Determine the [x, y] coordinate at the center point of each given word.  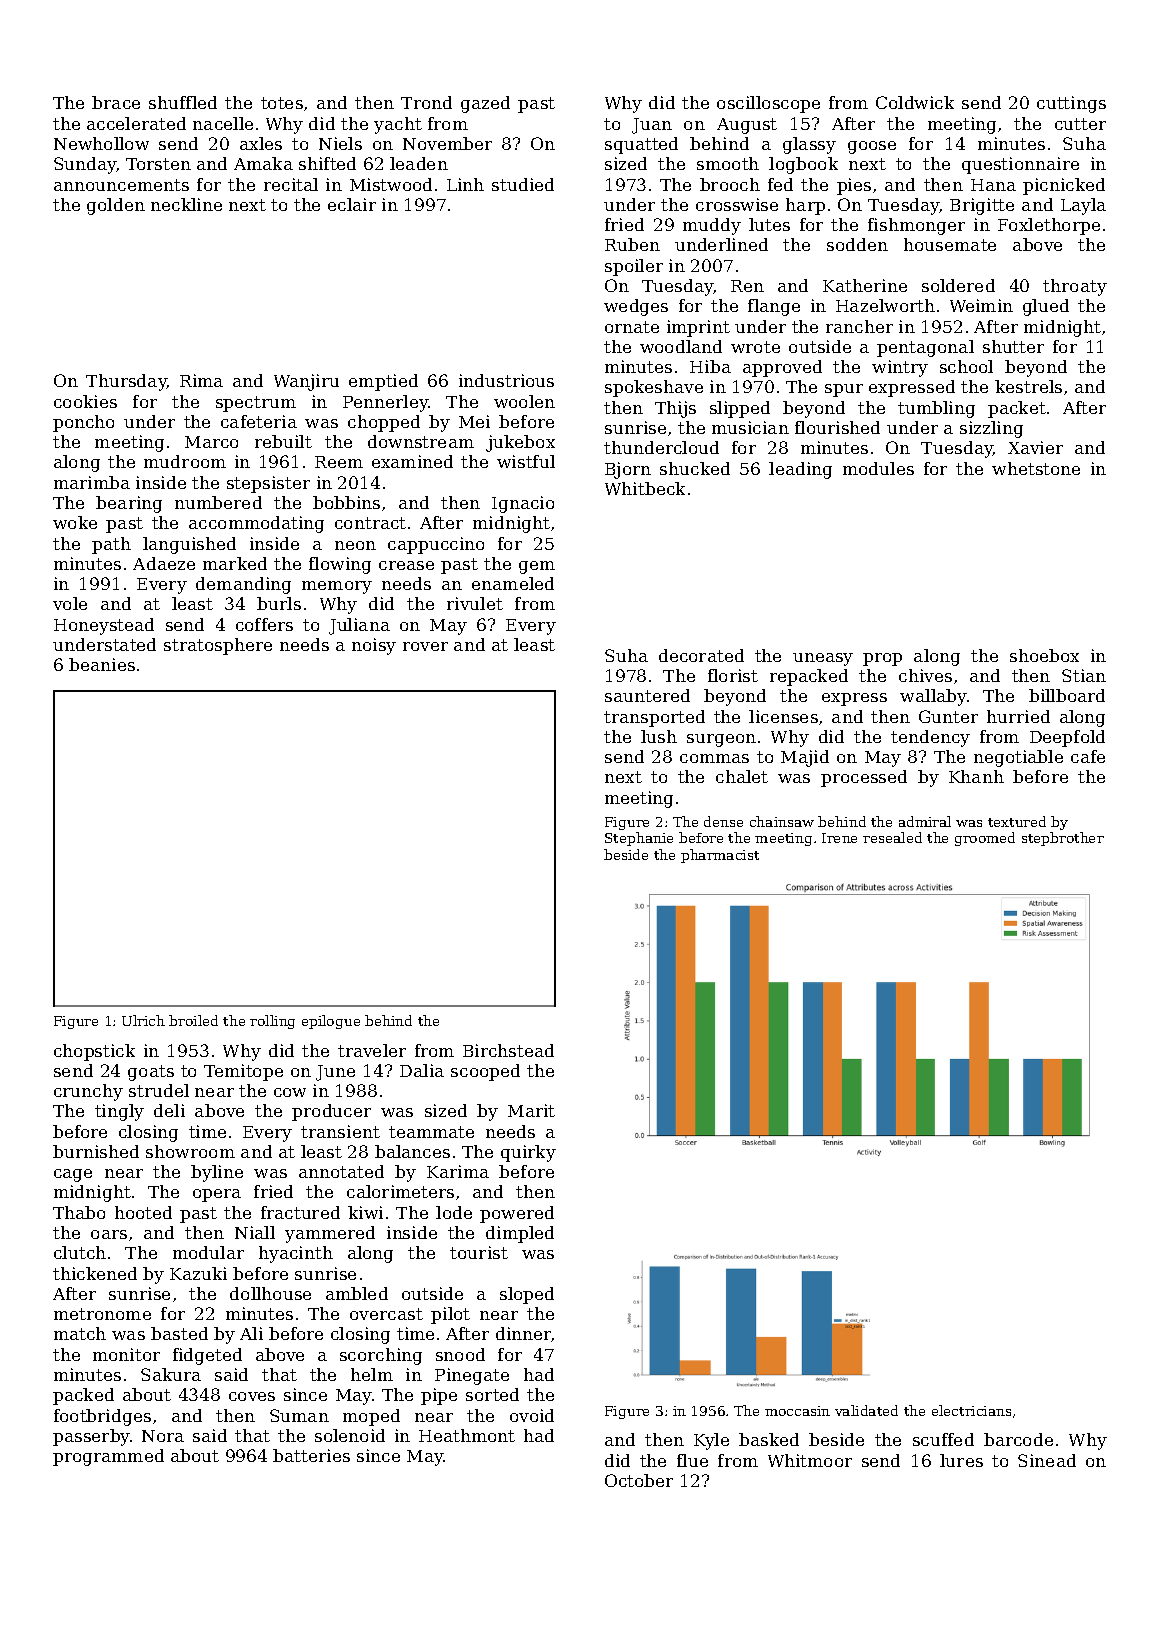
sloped [527, 1295]
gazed [485, 104]
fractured [300, 1212]
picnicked [1064, 186]
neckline [186, 204]
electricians [971, 1410]
